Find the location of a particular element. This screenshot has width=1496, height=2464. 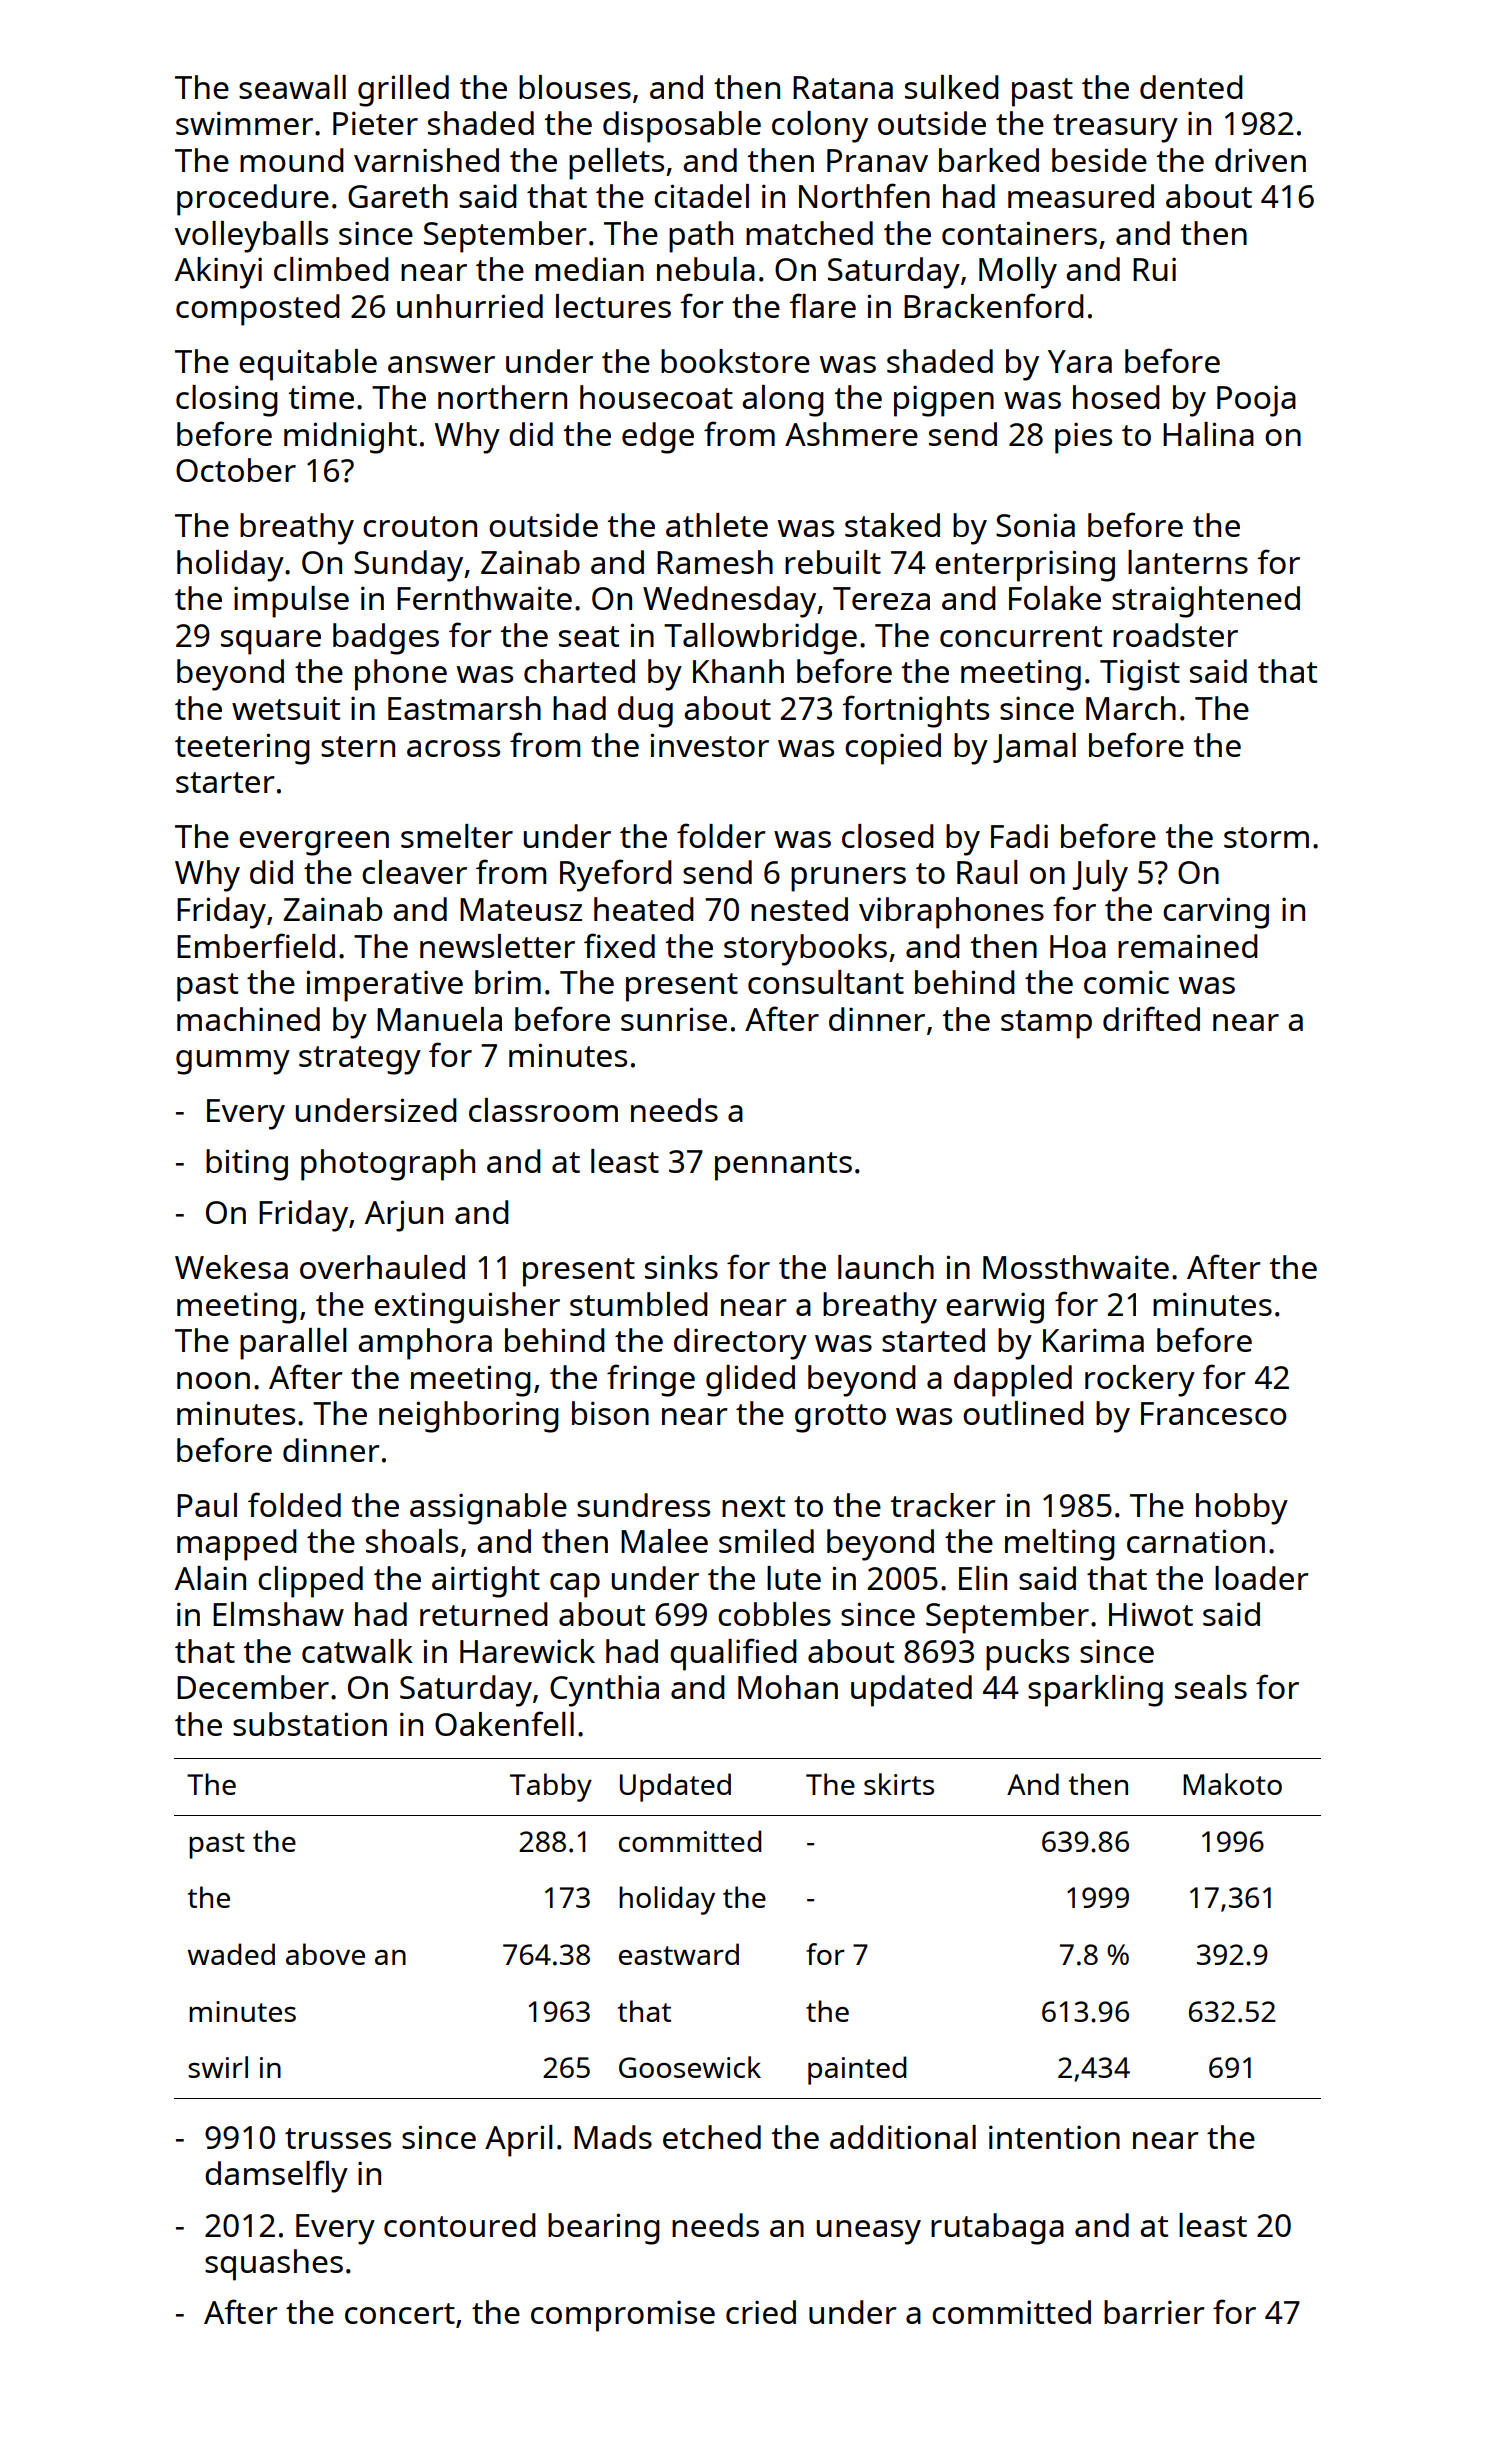

Gareth is located at coordinates (398, 196).
